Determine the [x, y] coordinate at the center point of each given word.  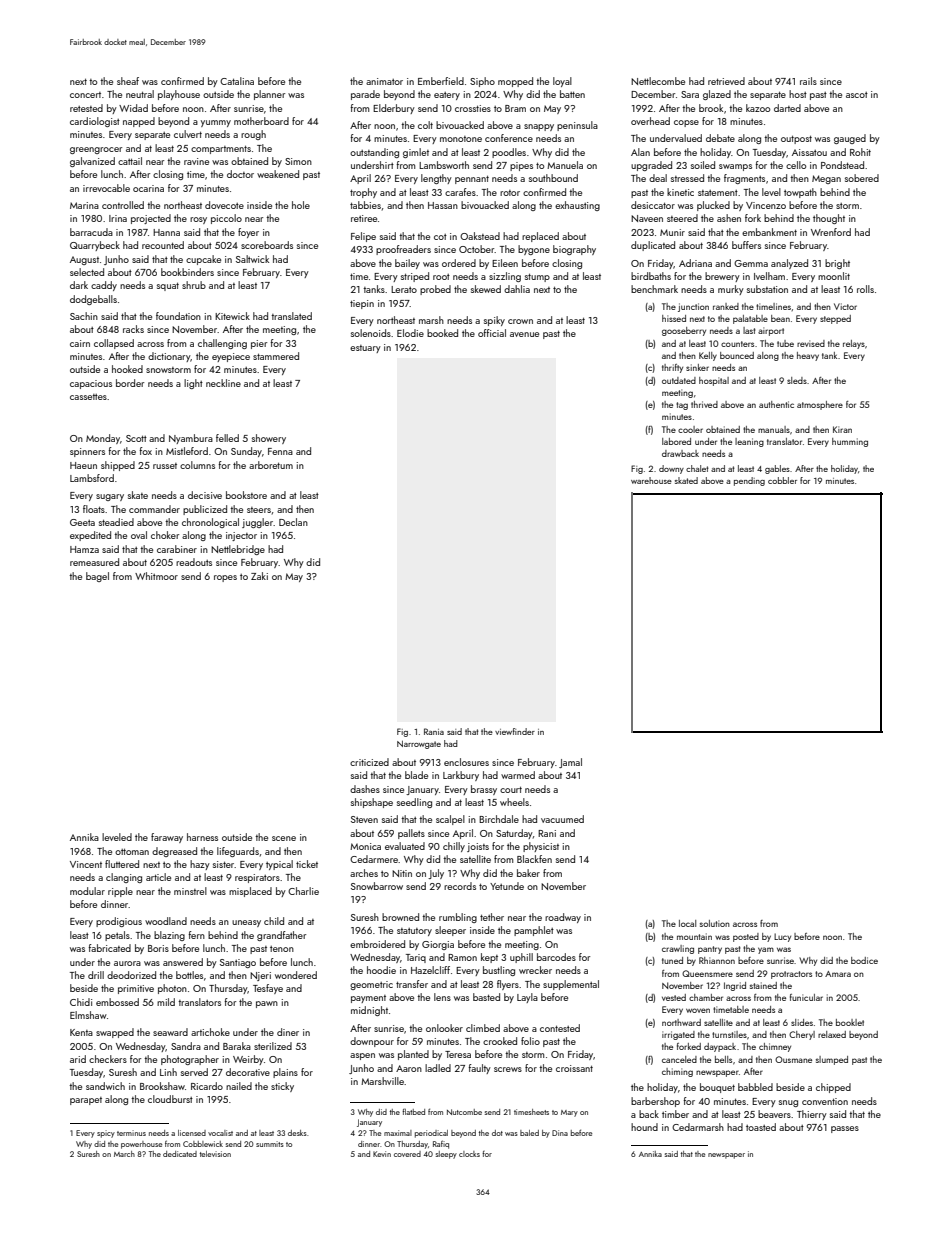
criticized [369, 762]
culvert [188, 134]
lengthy [436, 179]
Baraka [237, 1046]
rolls [865, 289]
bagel [97, 577]
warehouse [651, 480]
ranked [726, 306]
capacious [91, 384]
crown [520, 321]
